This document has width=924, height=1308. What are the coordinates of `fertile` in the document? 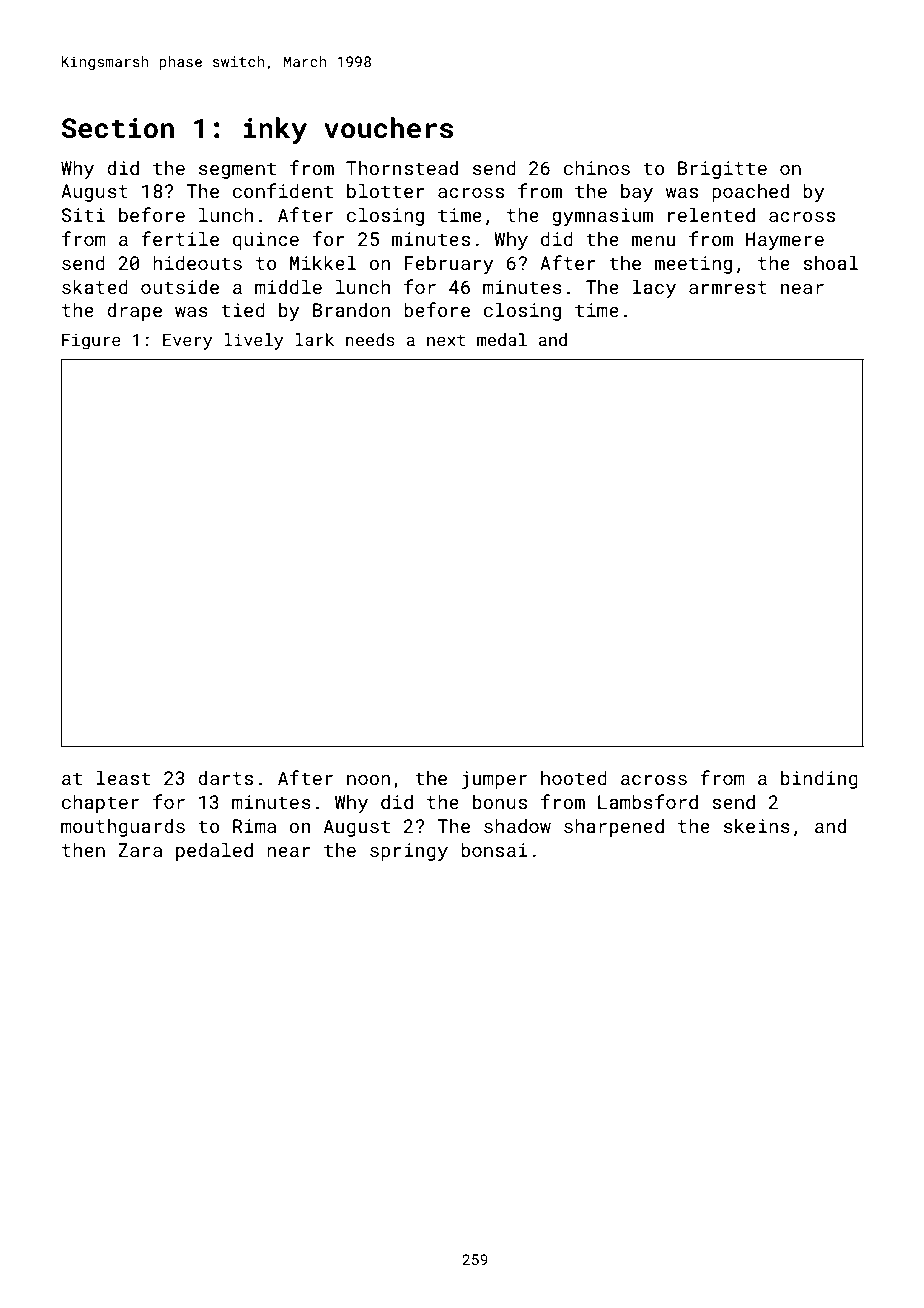 It's located at (180, 238).
